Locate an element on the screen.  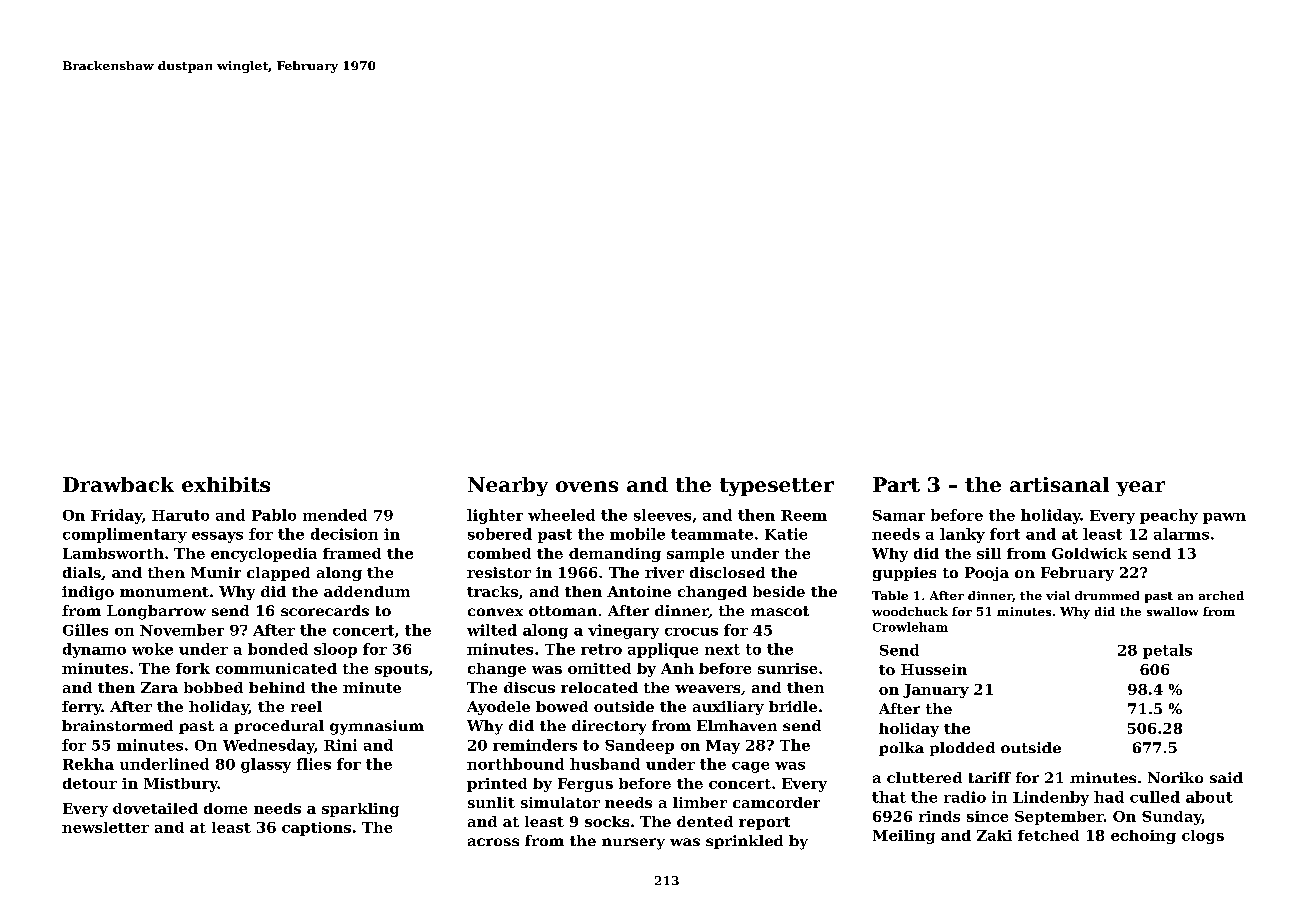
mended is located at coordinates (335, 515).
